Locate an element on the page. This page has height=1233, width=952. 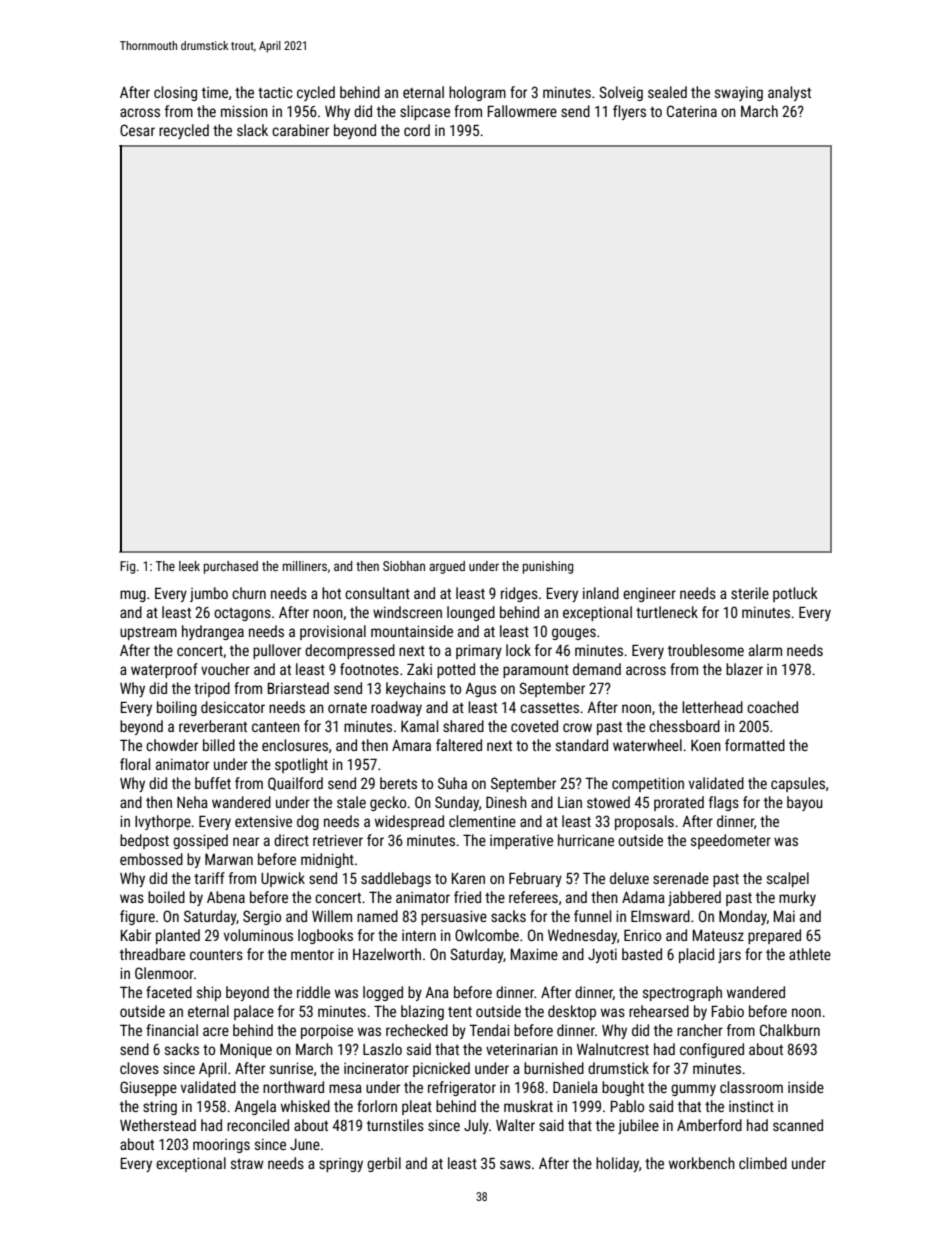
Cesar is located at coordinates (137, 130).
